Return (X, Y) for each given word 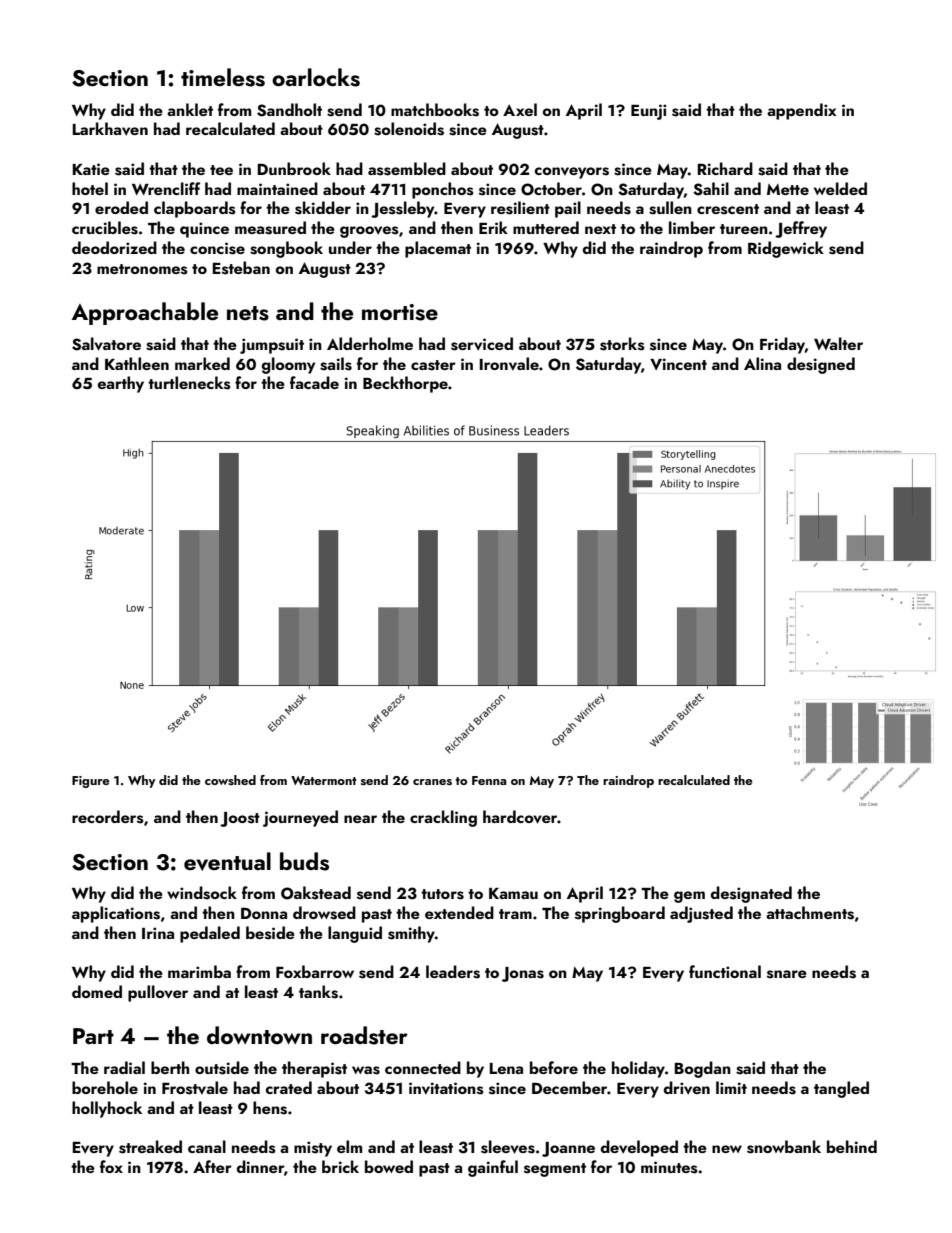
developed (639, 1148)
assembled (407, 169)
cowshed (230, 780)
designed (821, 365)
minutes (669, 1167)
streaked (150, 1147)
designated (751, 894)
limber (692, 227)
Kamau (513, 893)
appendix (801, 111)
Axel (520, 109)
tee (221, 170)
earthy (121, 384)
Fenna (489, 780)
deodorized (114, 247)
